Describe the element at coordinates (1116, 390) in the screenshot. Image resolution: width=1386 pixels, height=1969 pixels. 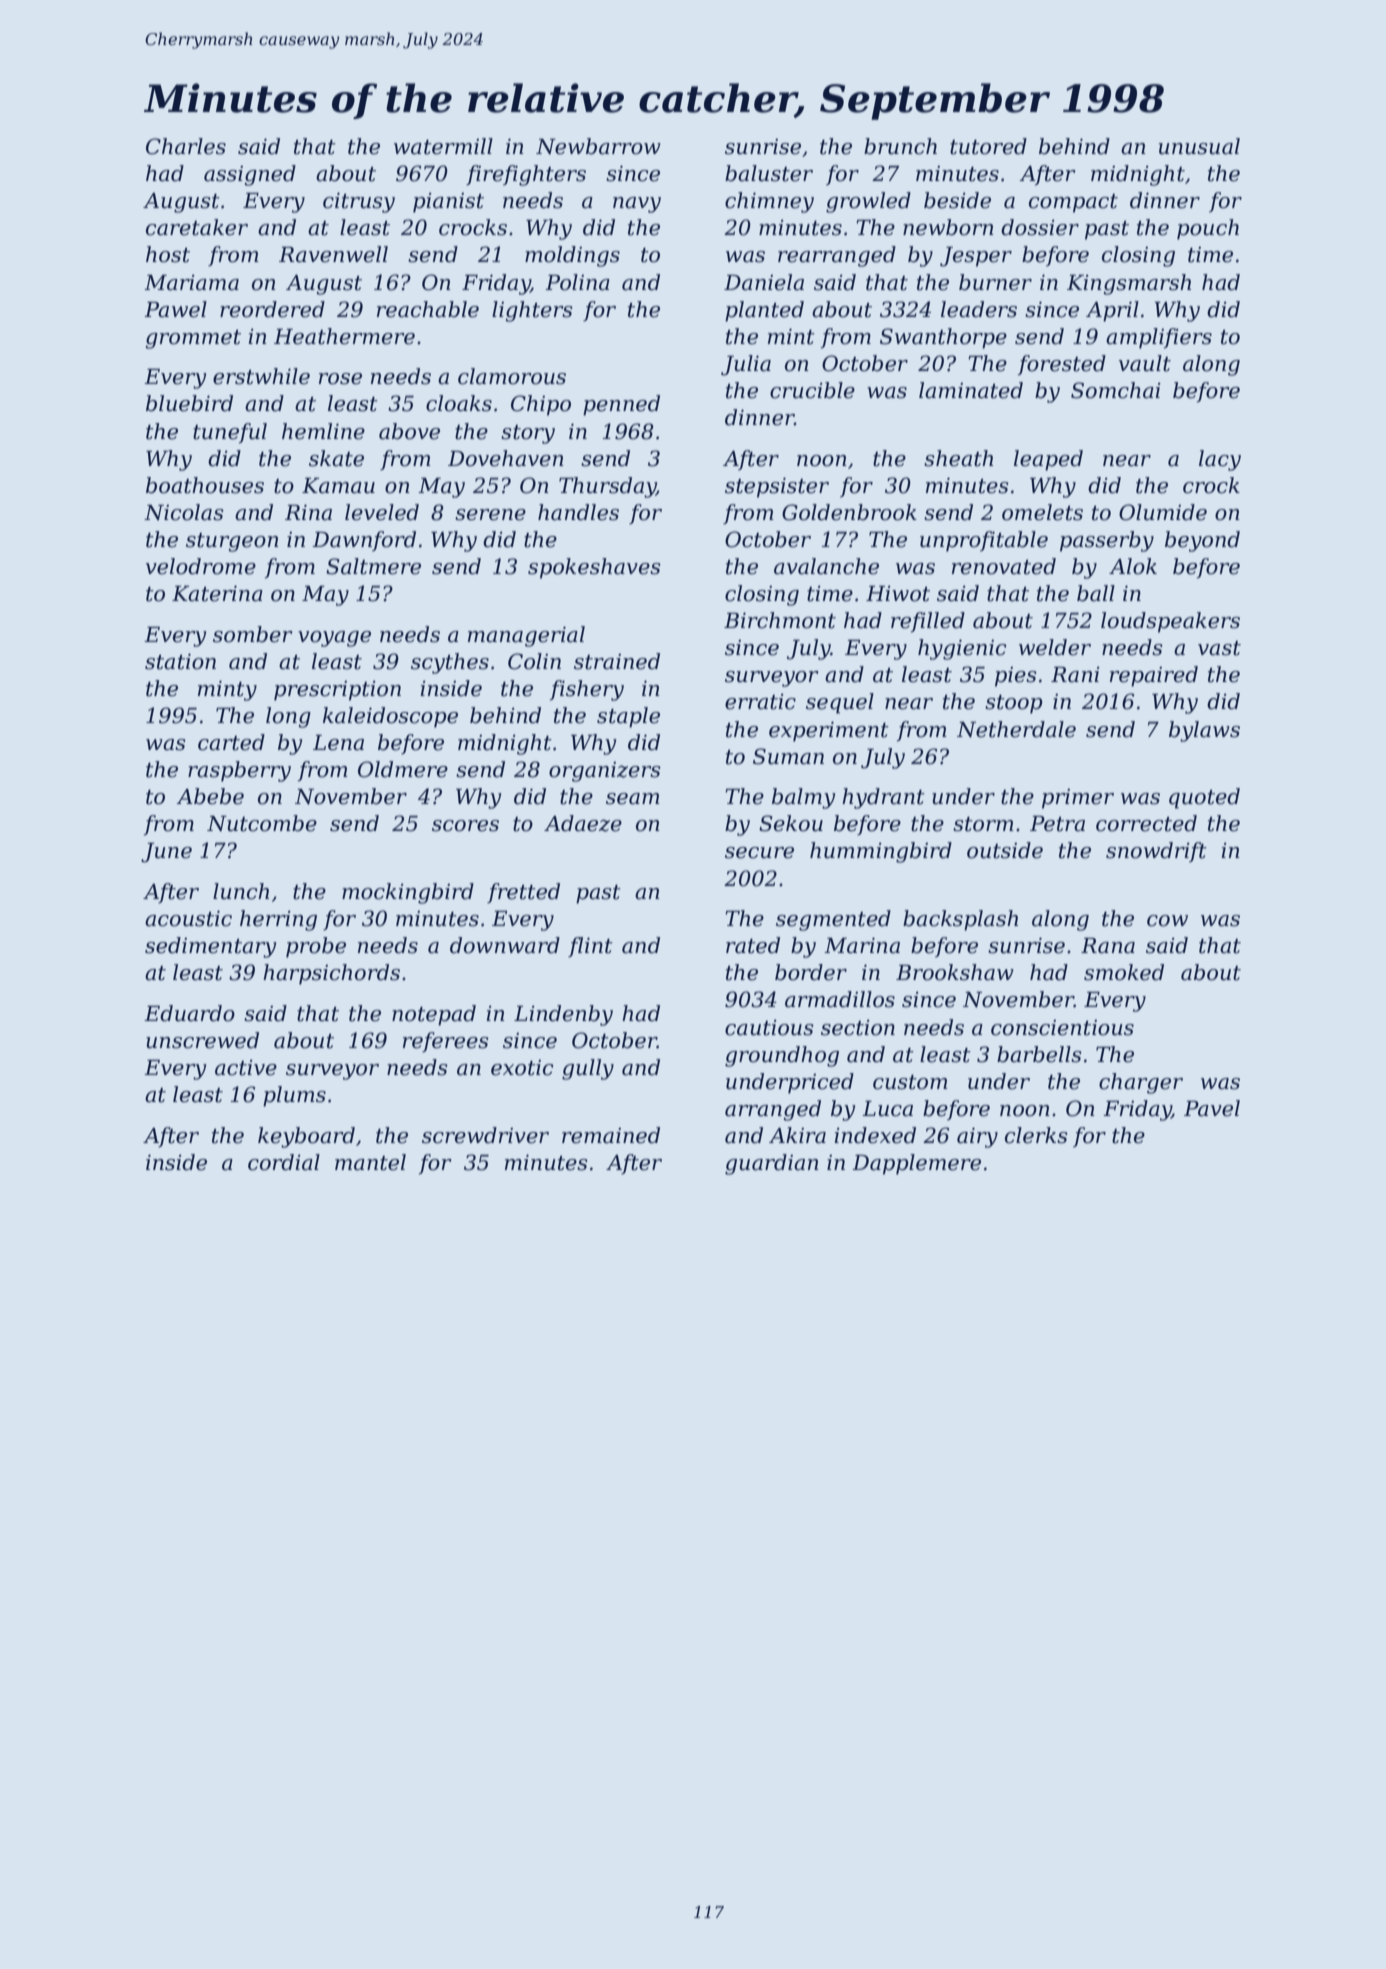
I see `Somchai` at that location.
